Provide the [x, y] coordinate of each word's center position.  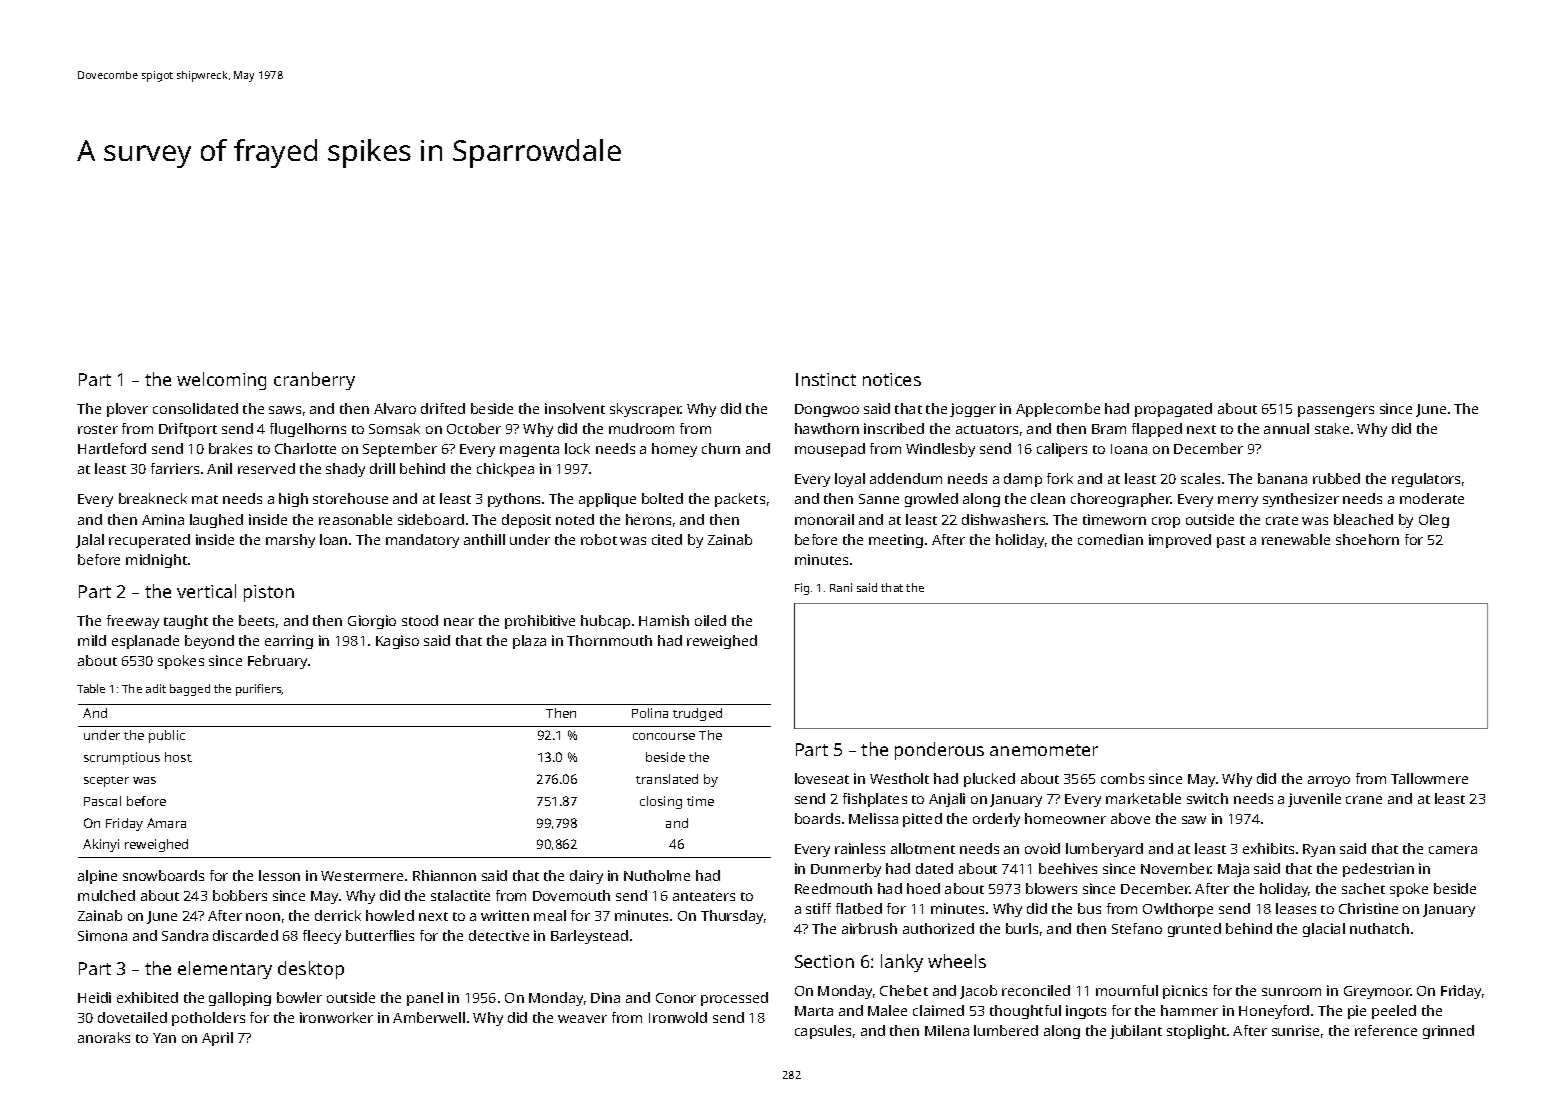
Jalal [90, 541]
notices [892, 379]
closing [661, 802]
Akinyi [101, 845]
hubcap [605, 622]
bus [1089, 908]
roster [98, 429]
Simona [102, 935]
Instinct [826, 379]
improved [1180, 541]
